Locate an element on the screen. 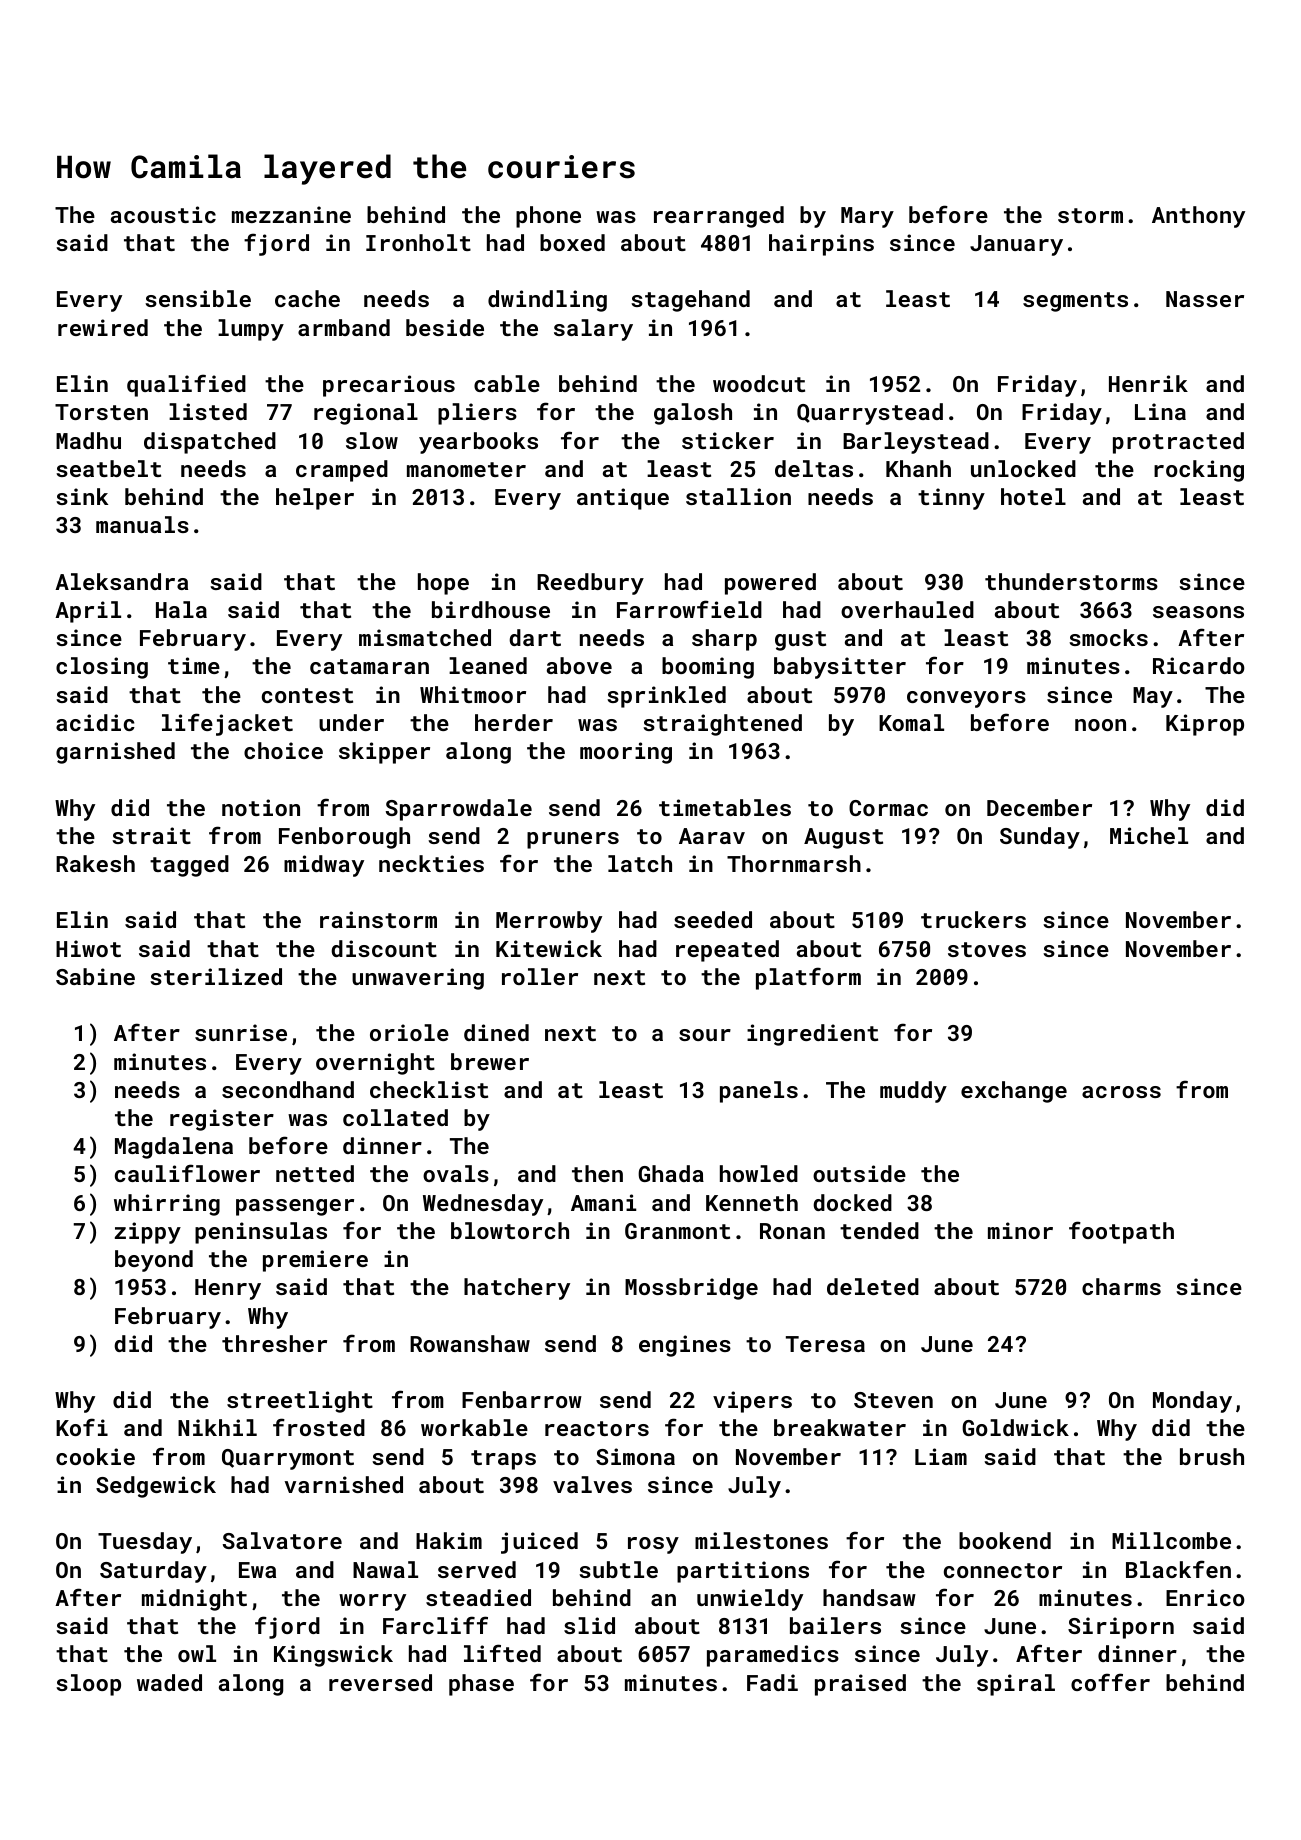 The image size is (1301, 1840). Hiwot is located at coordinates (88, 948).
